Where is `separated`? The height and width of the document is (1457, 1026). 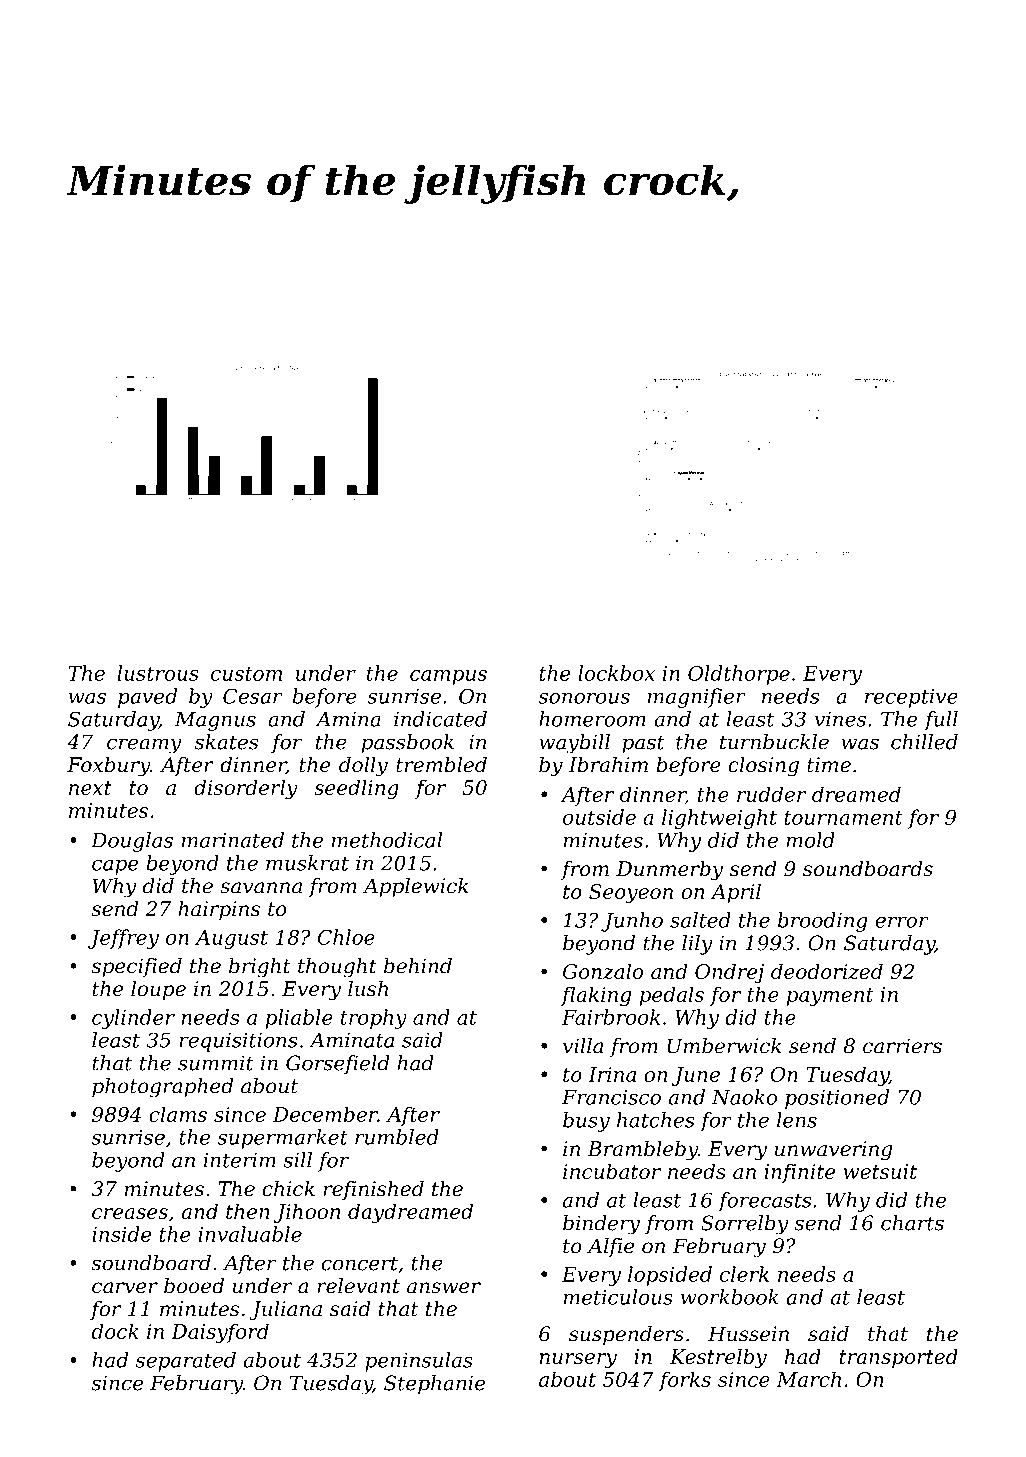 separated is located at coordinates (185, 1362).
